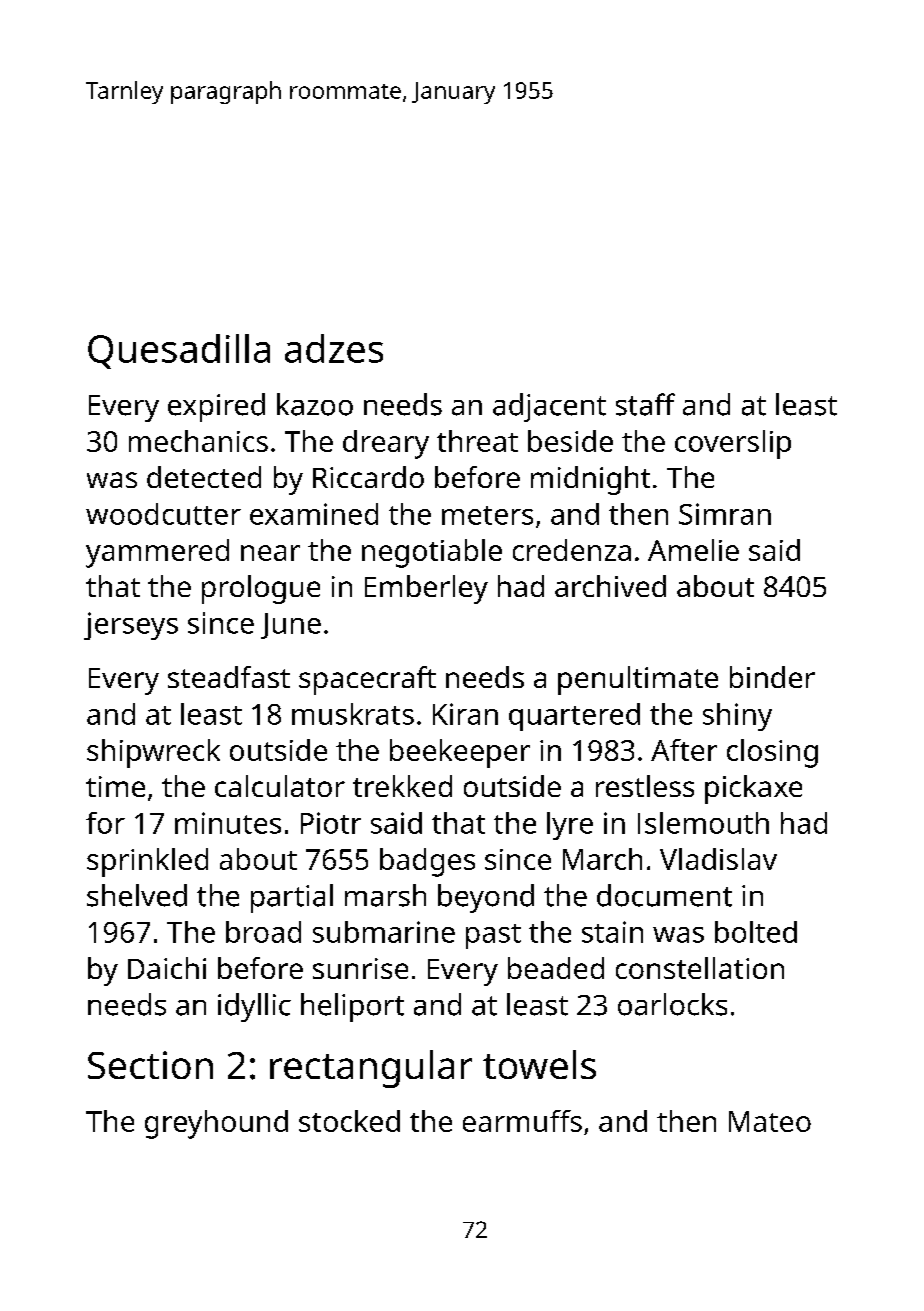  Describe the element at coordinates (693, 550) in the document. I see `Amelie` at that location.
